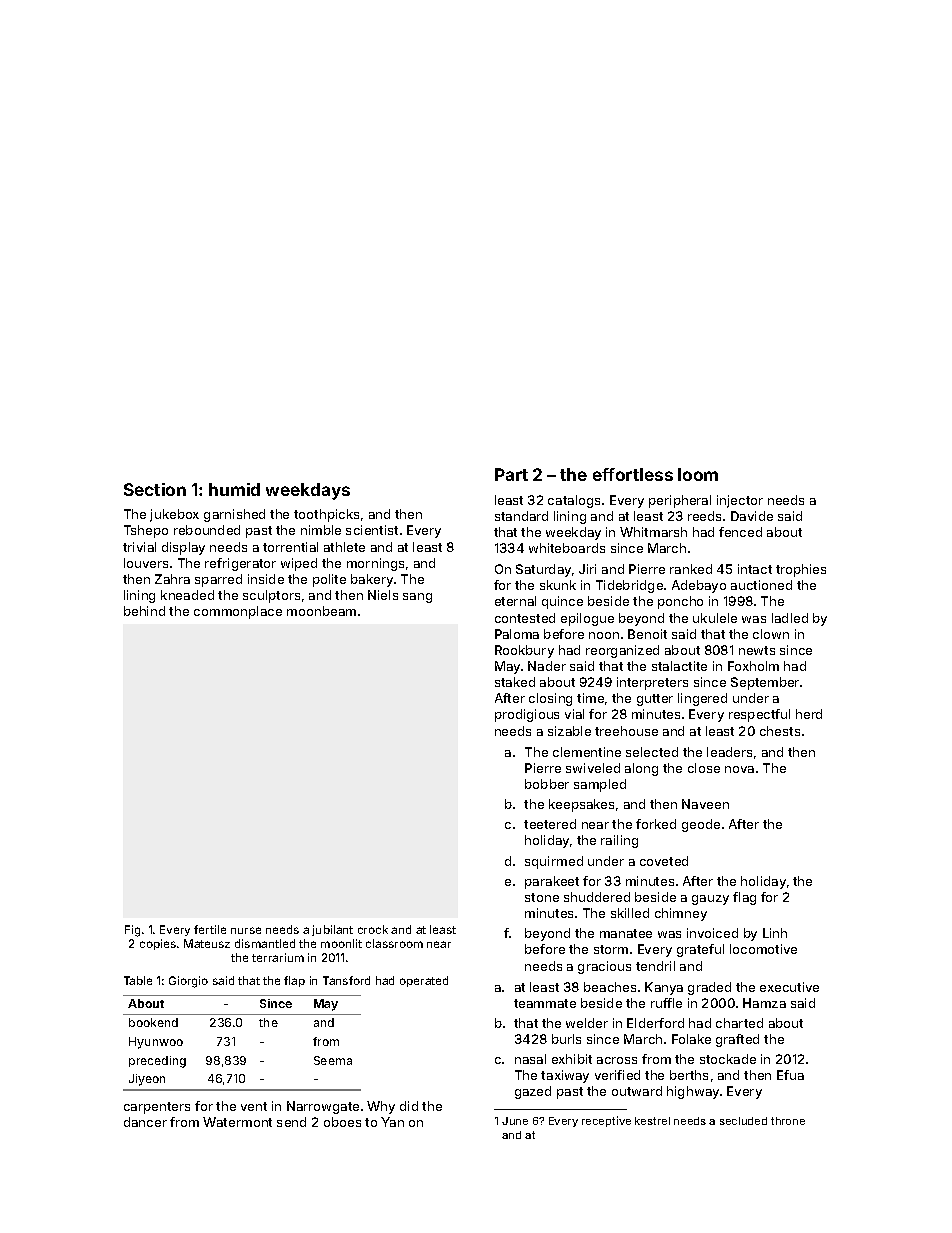  Describe the element at coordinates (234, 489) in the page. I see `humid` at that location.
